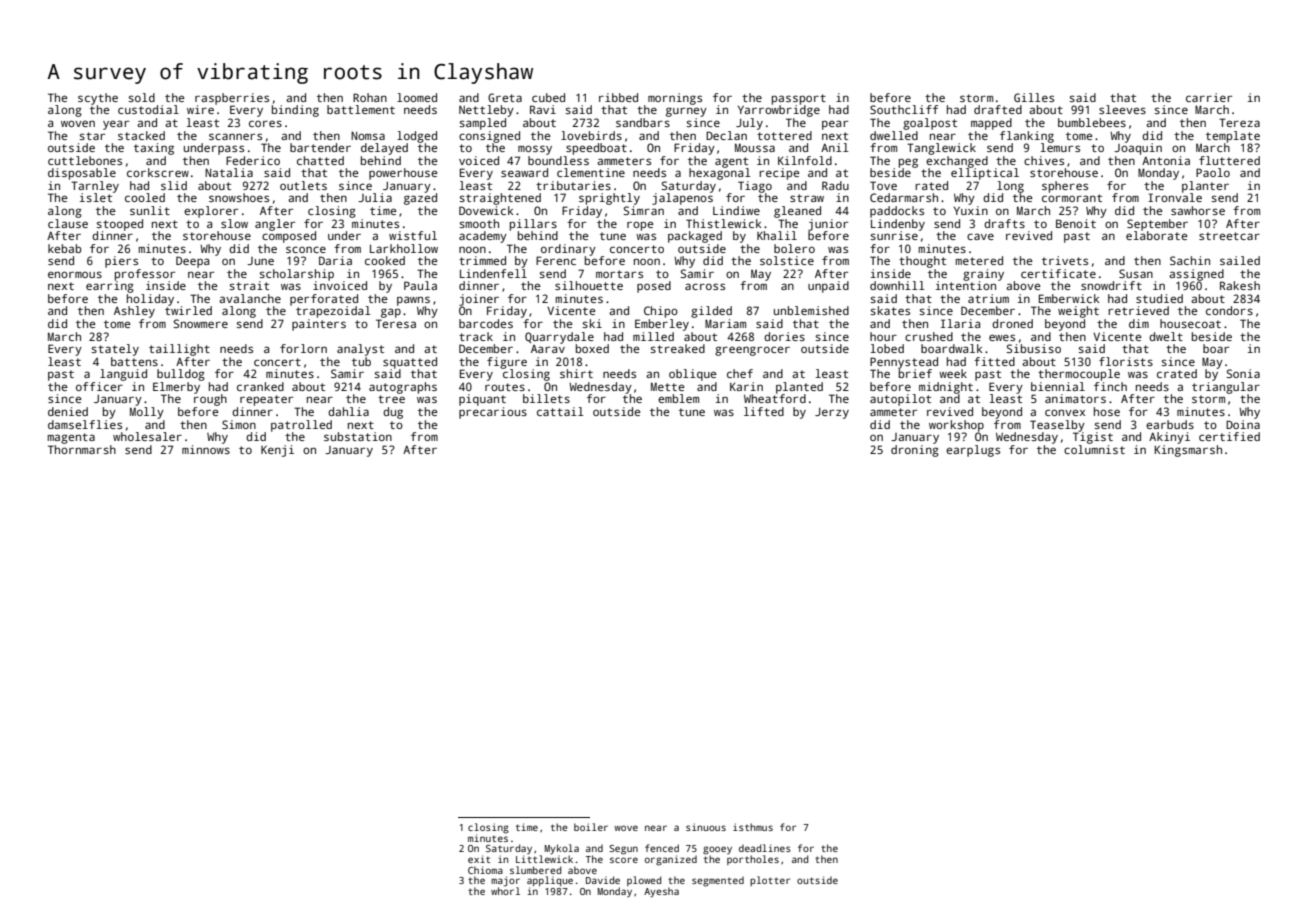 Image resolution: width=1308 pixels, height=924 pixels. Describe the element at coordinates (835, 185) in the document. I see `Radu` at that location.
